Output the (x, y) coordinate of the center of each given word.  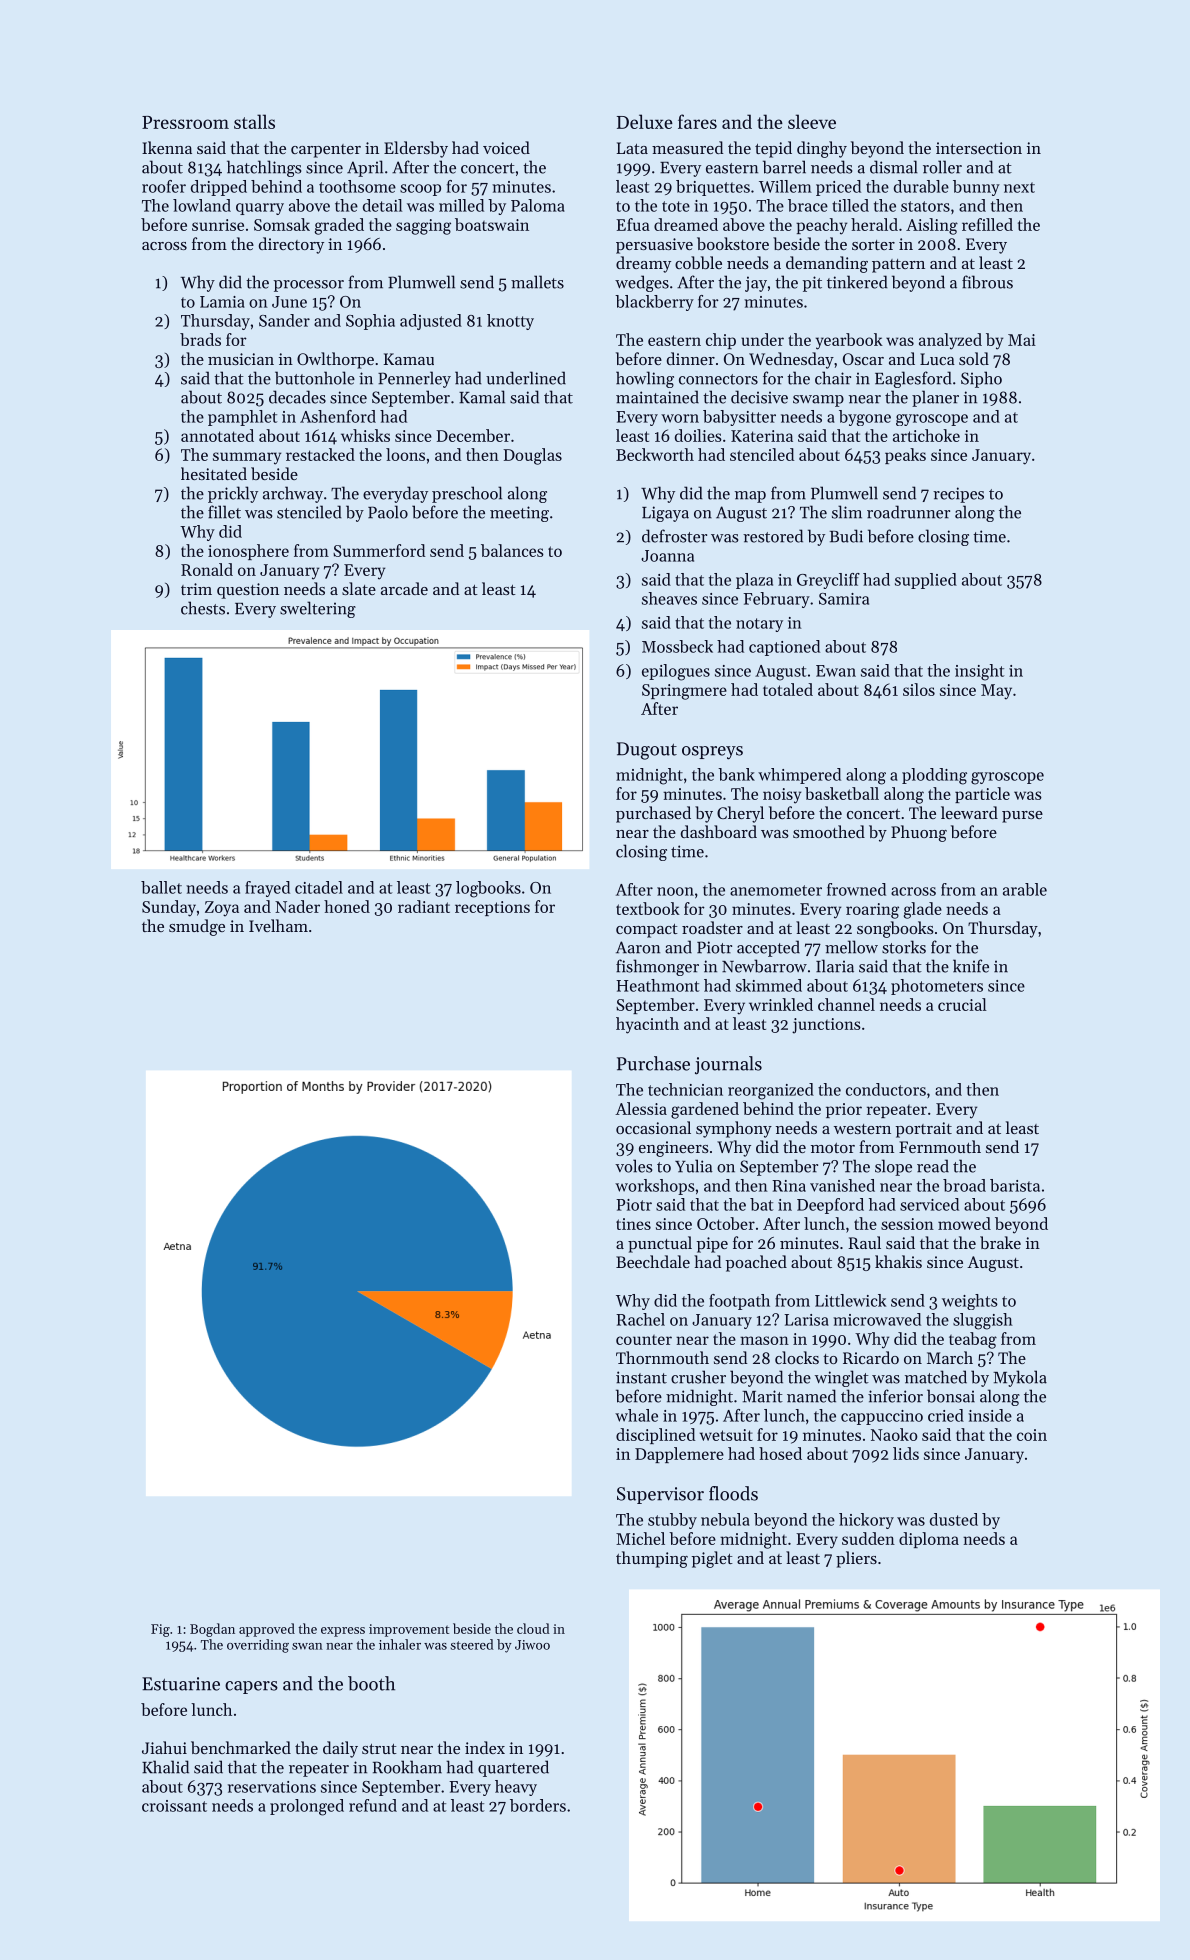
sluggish (983, 1321)
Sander (284, 320)
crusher (698, 1377)
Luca (937, 359)
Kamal (482, 397)
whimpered (799, 776)
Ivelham (278, 925)
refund (373, 1805)
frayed (267, 889)
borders (538, 1805)
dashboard (719, 831)
